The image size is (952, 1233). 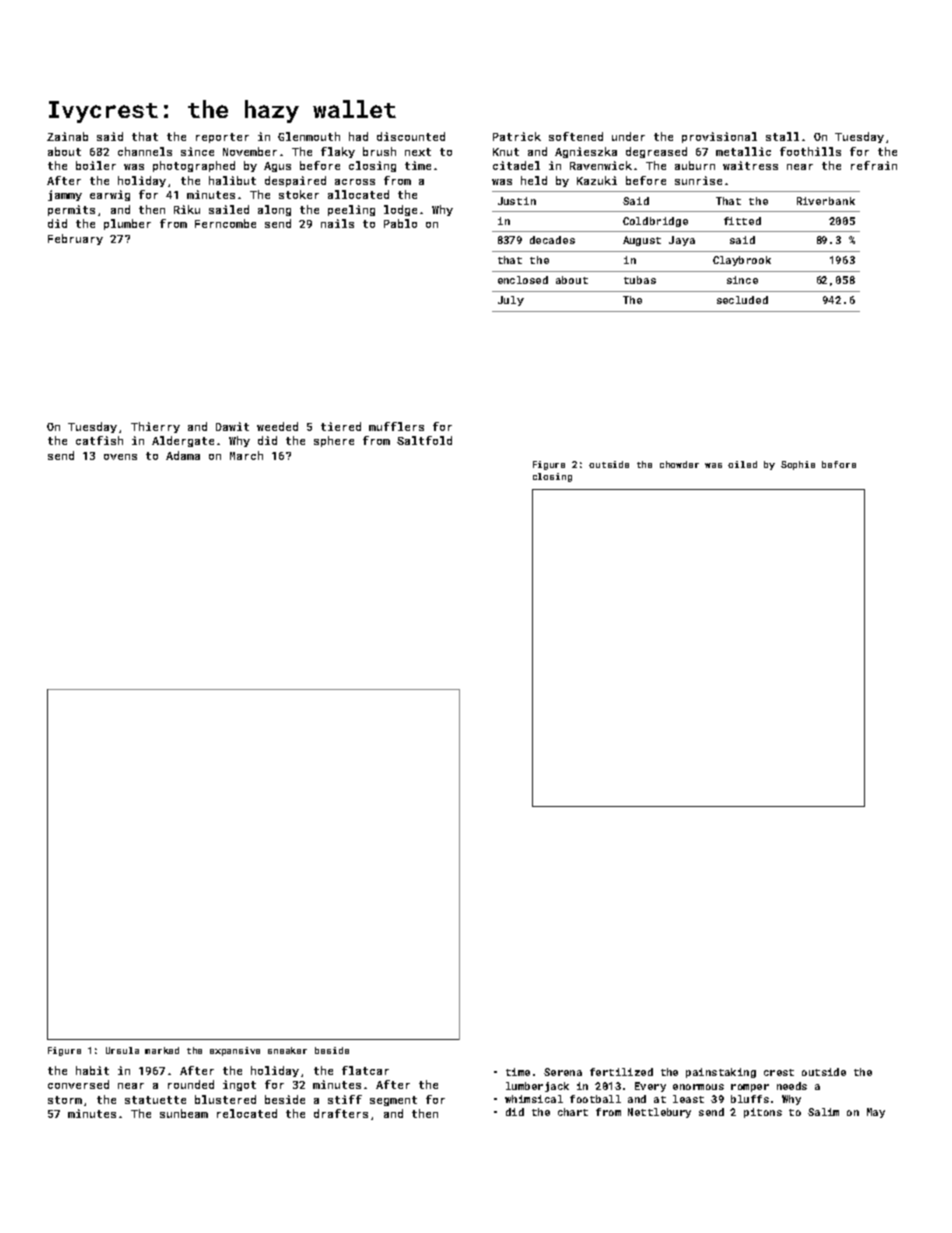 I want to click on fitted, so click(x=742, y=221).
